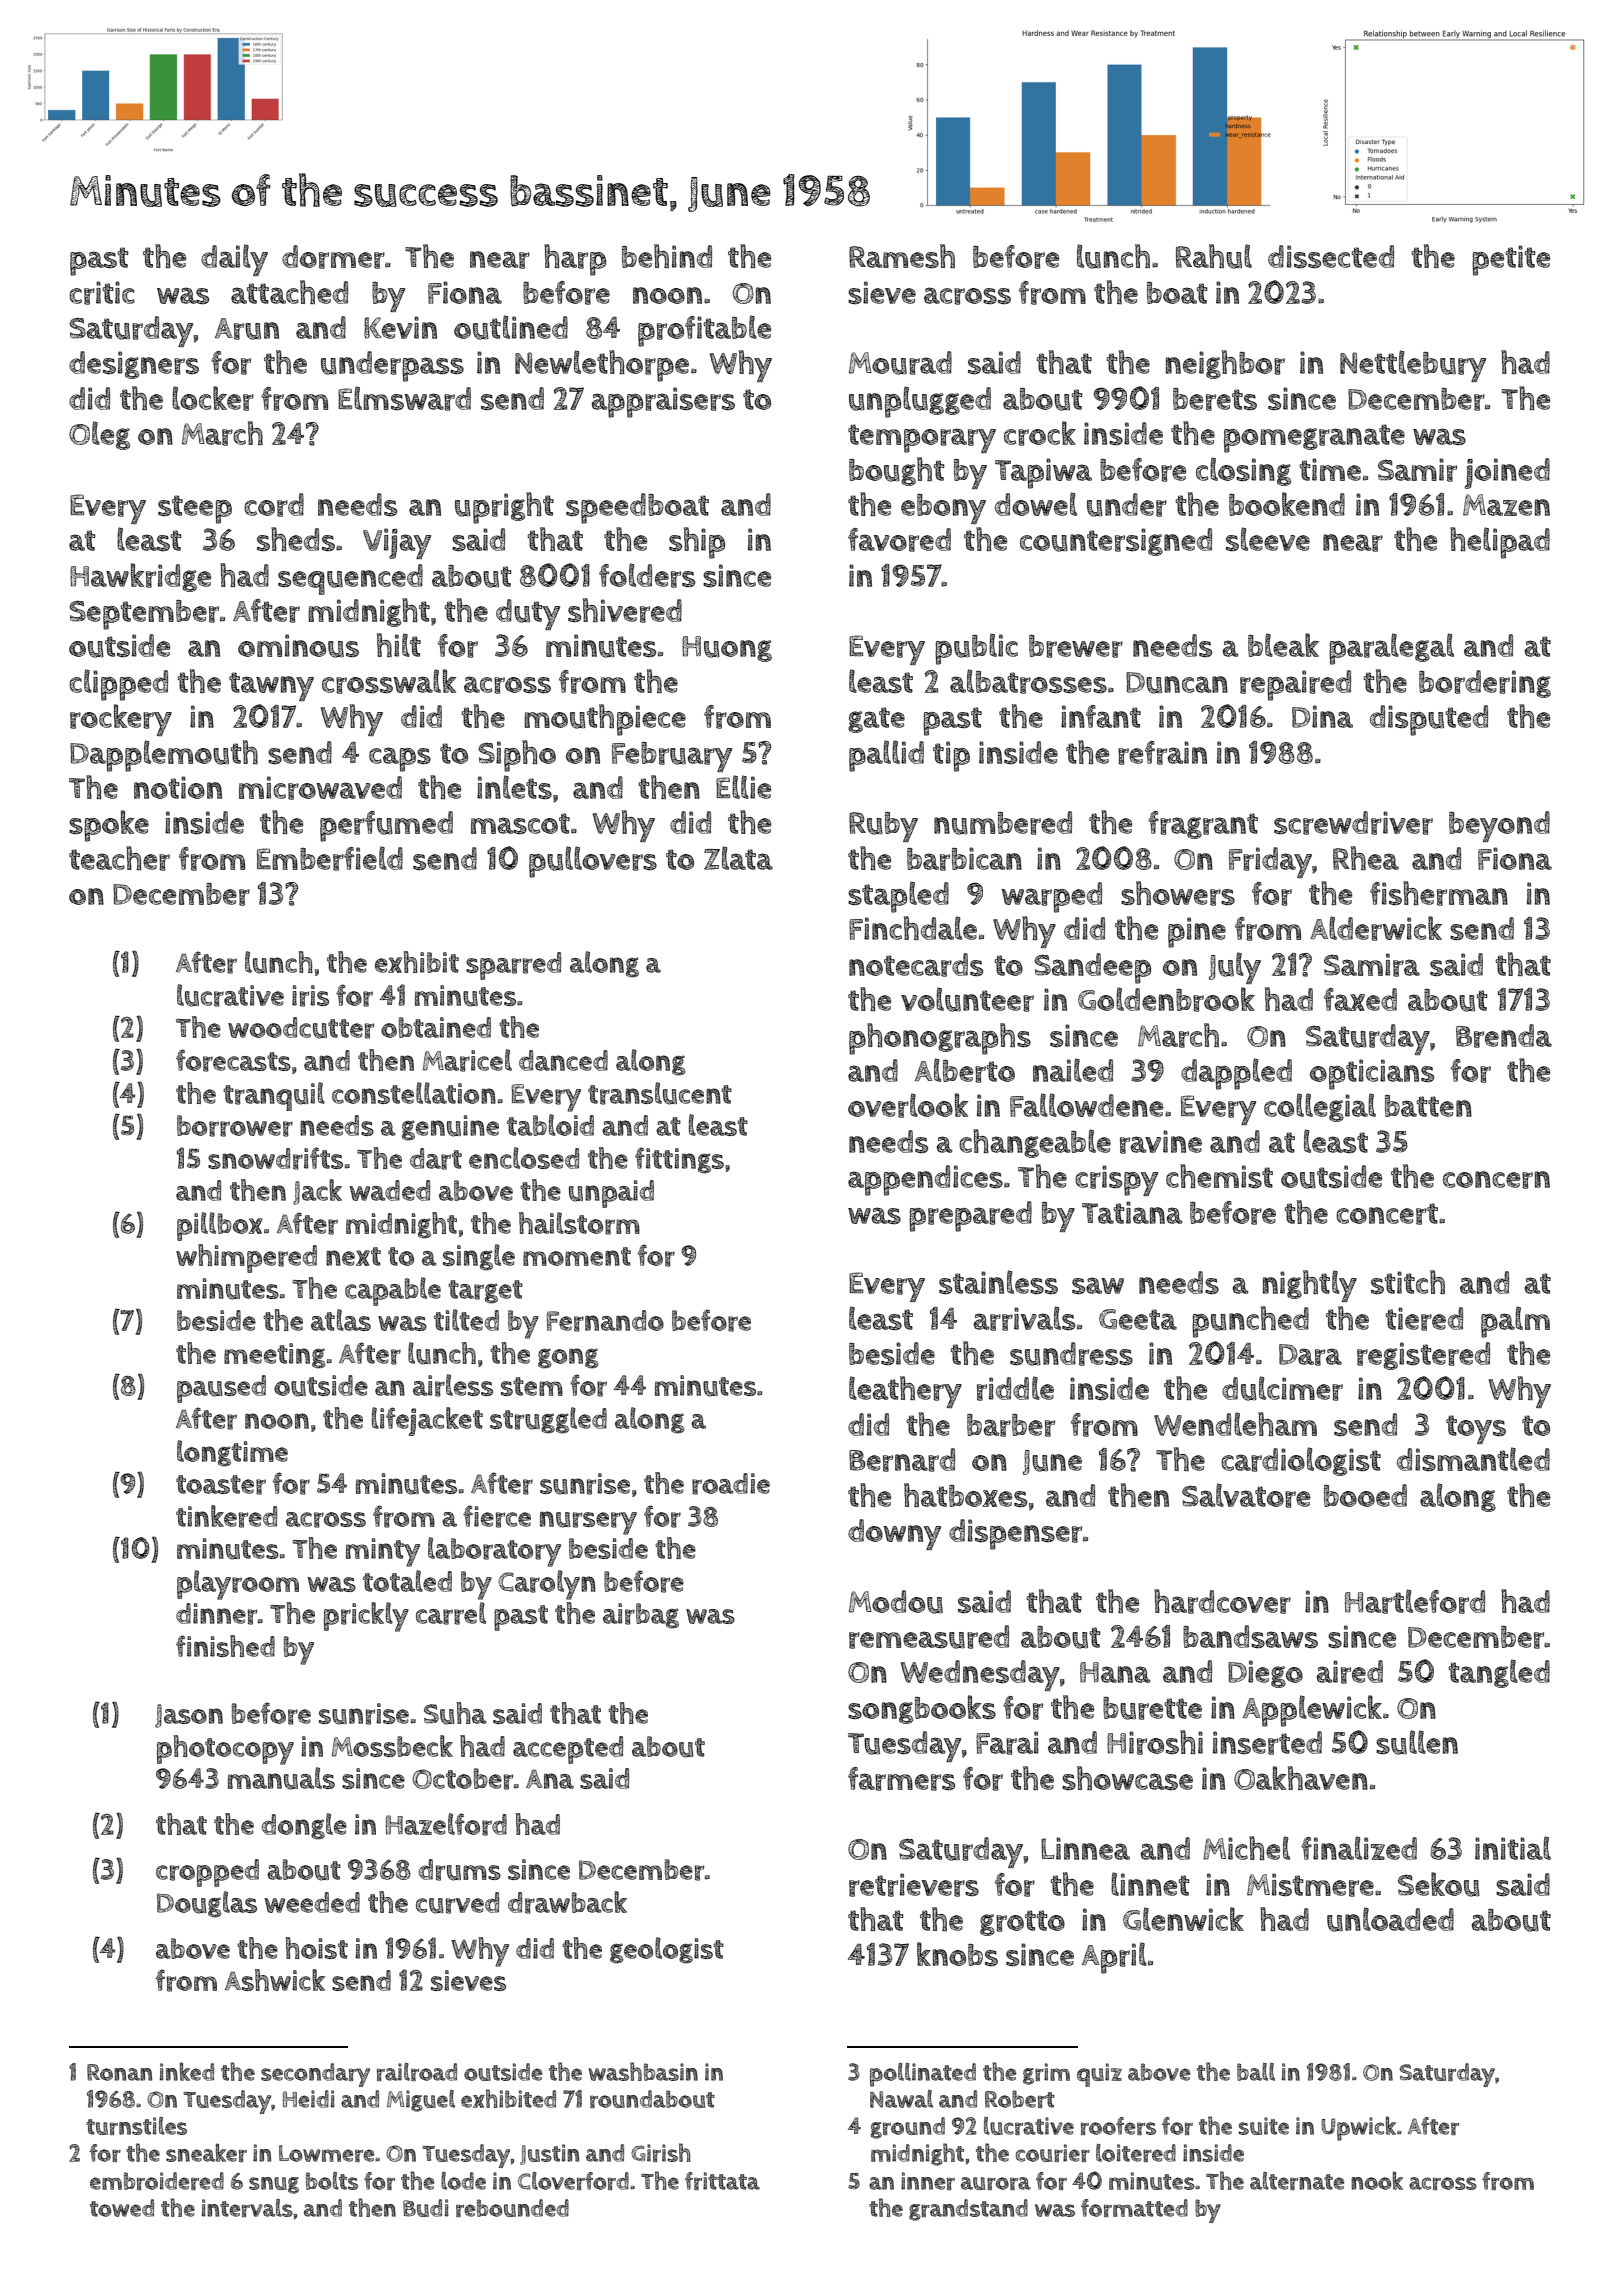 The width and height of the screenshot is (1620, 2292). Describe the element at coordinates (1166, 999) in the screenshot. I see `Goldenbrook` at that location.
